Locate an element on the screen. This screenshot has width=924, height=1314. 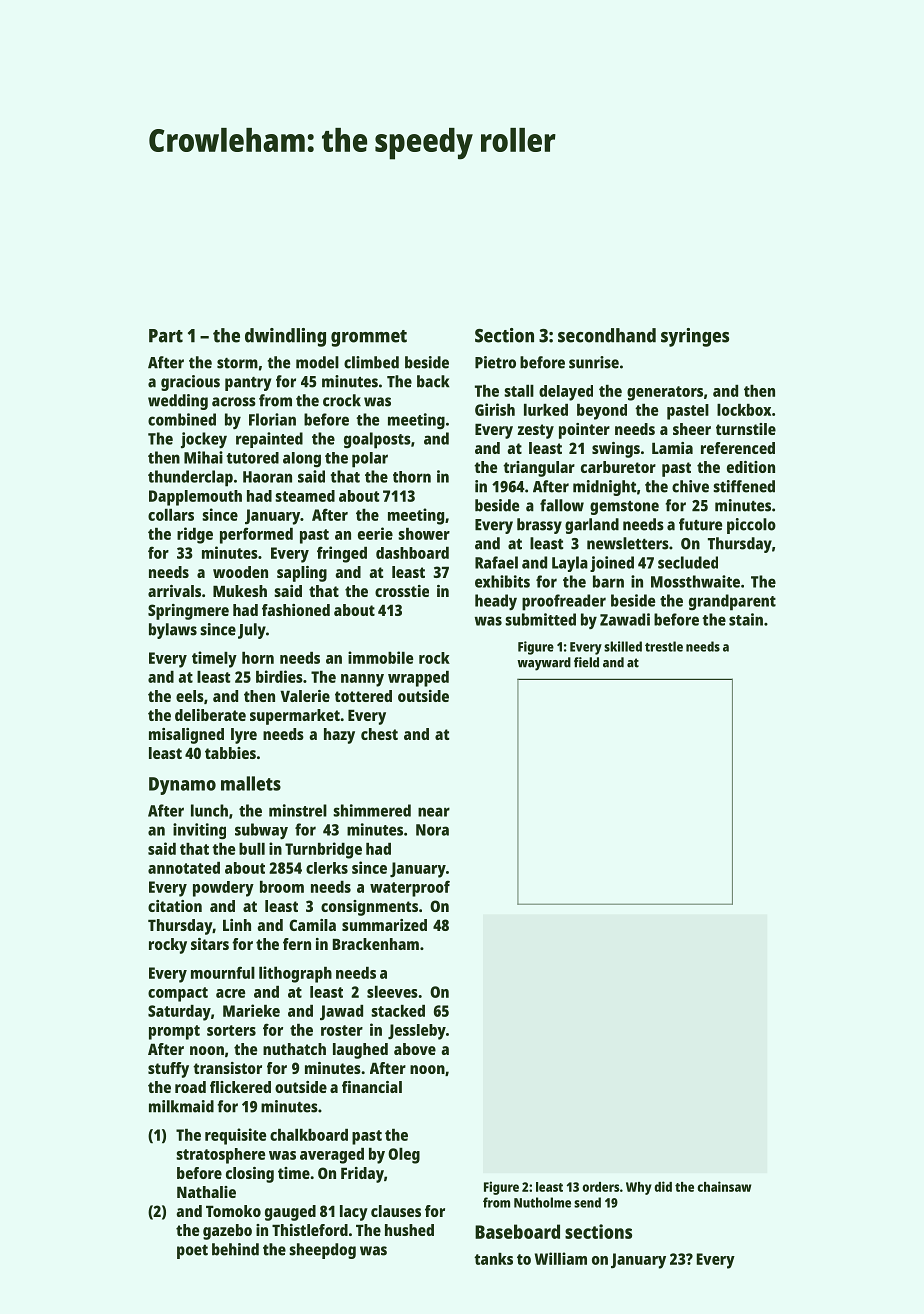
bylaws is located at coordinates (173, 631).
